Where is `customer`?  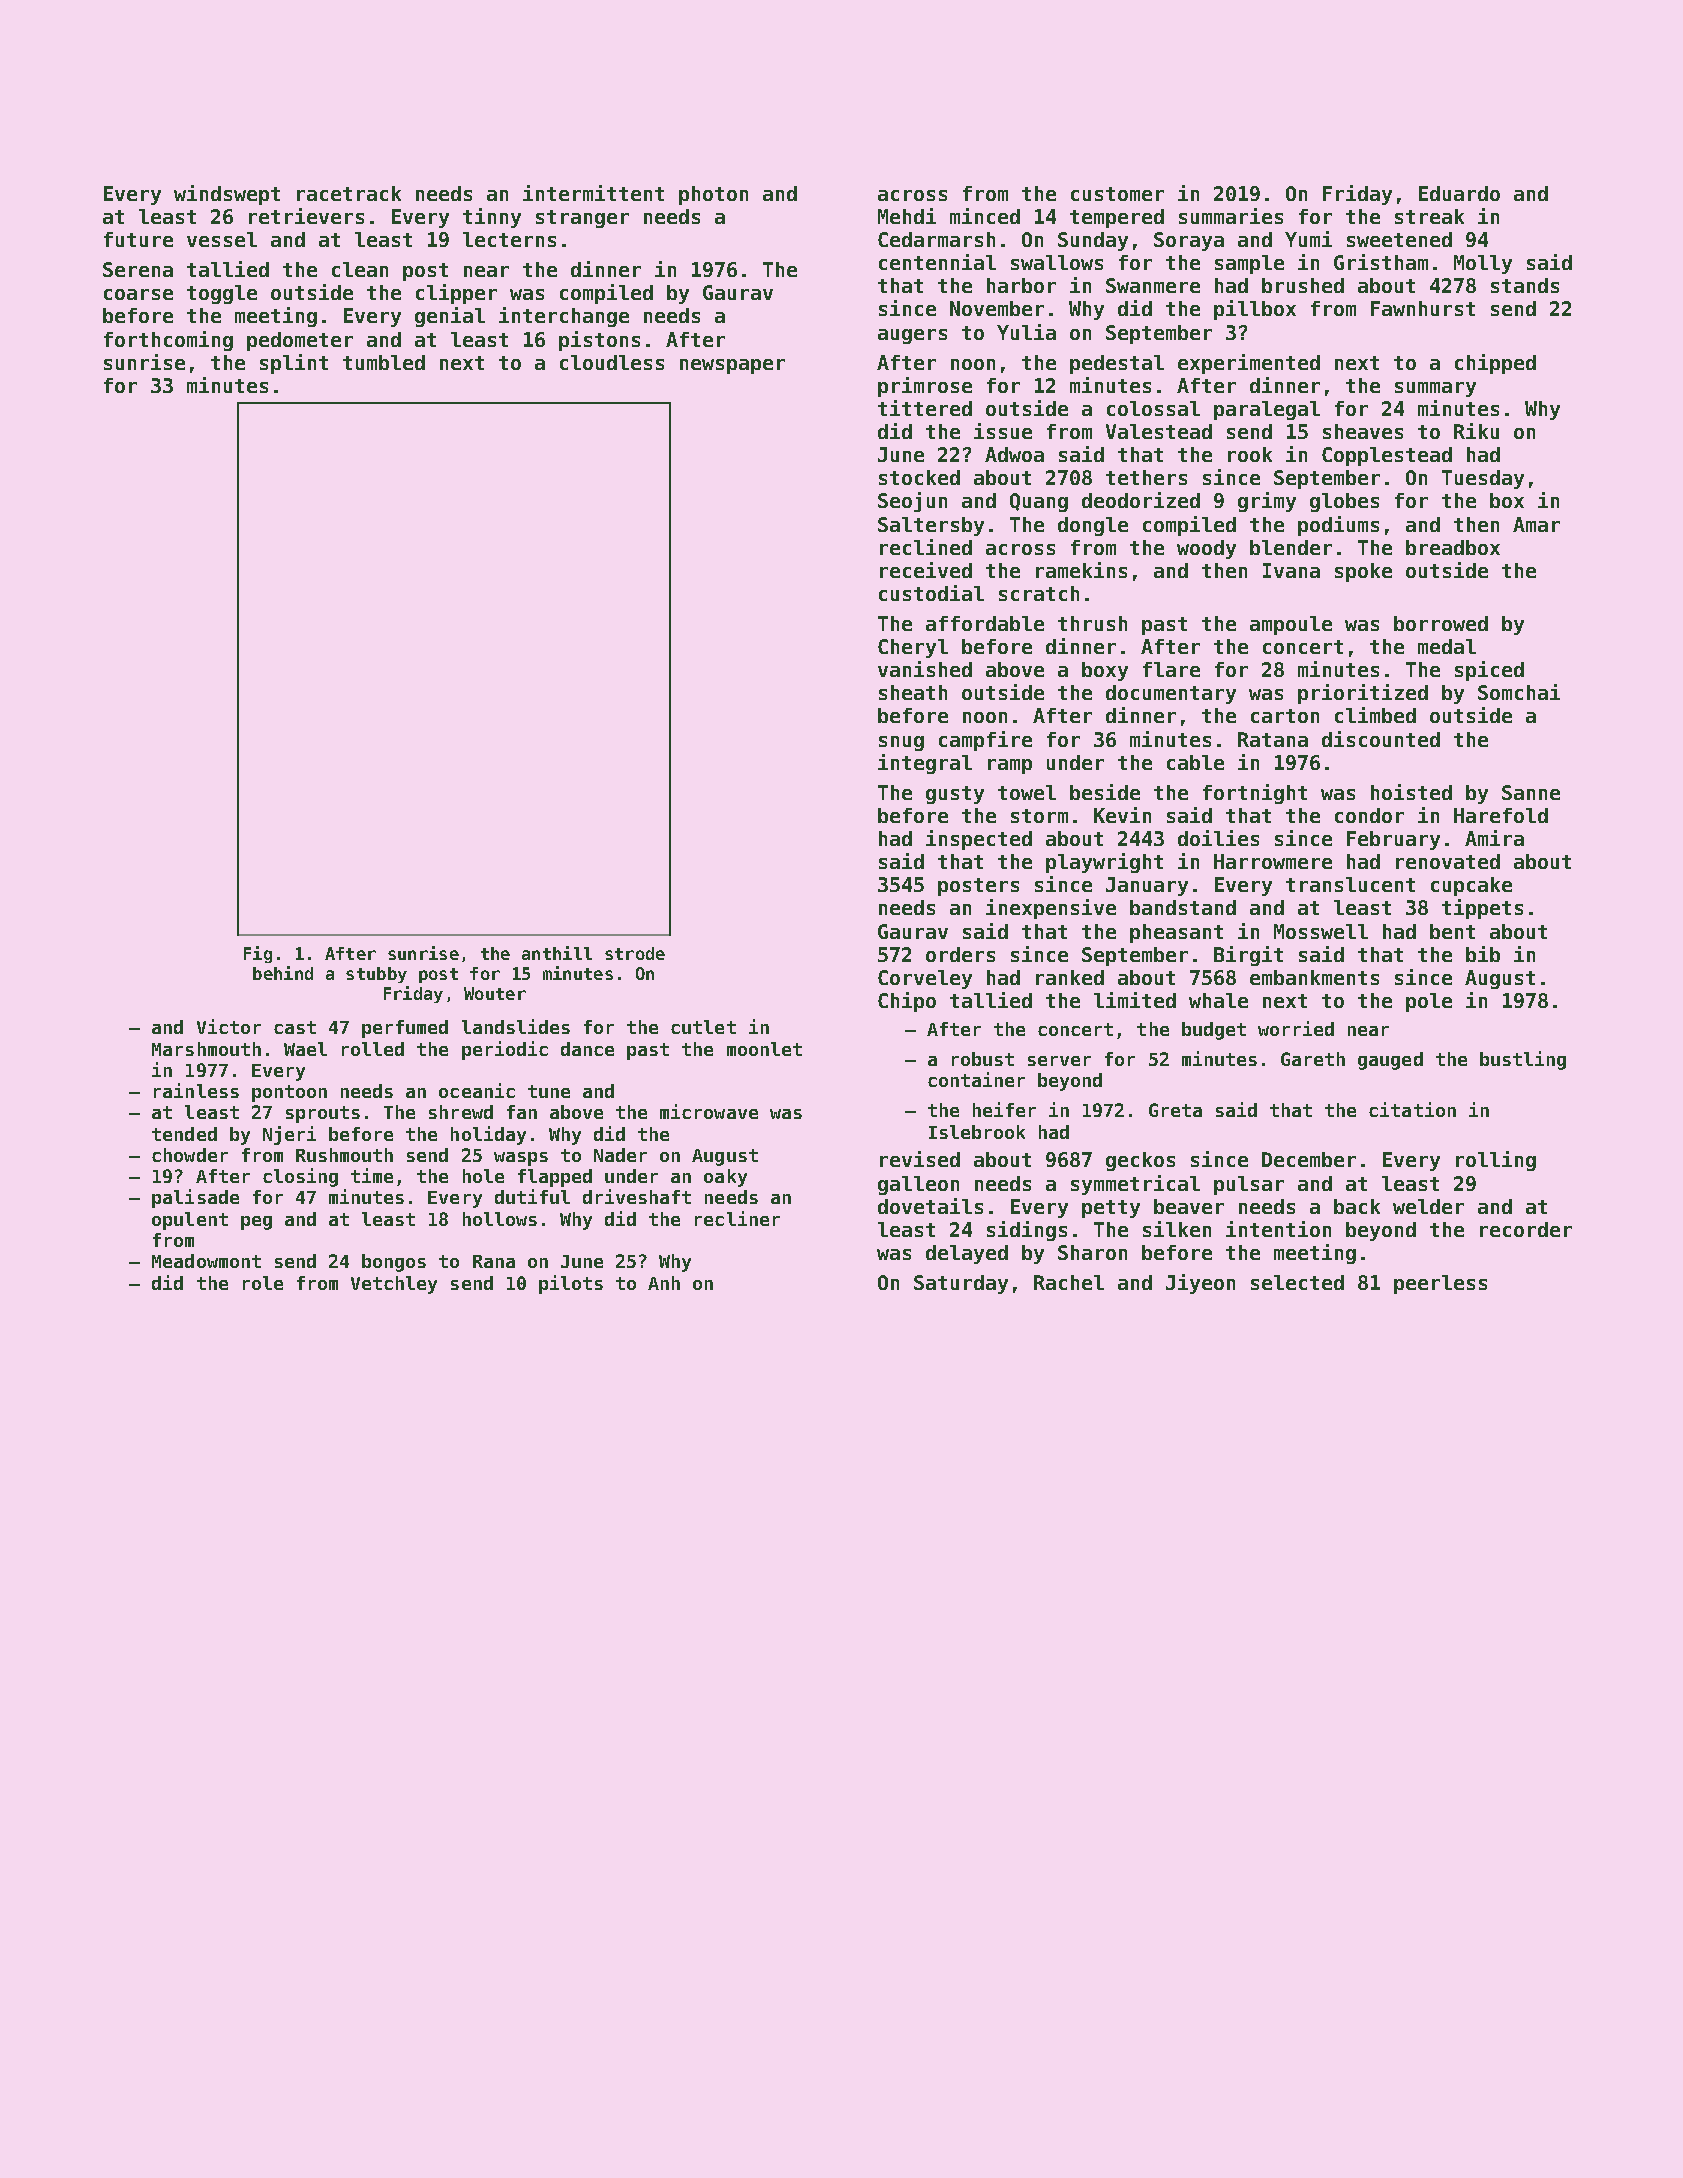
customer is located at coordinates (1117, 194).
